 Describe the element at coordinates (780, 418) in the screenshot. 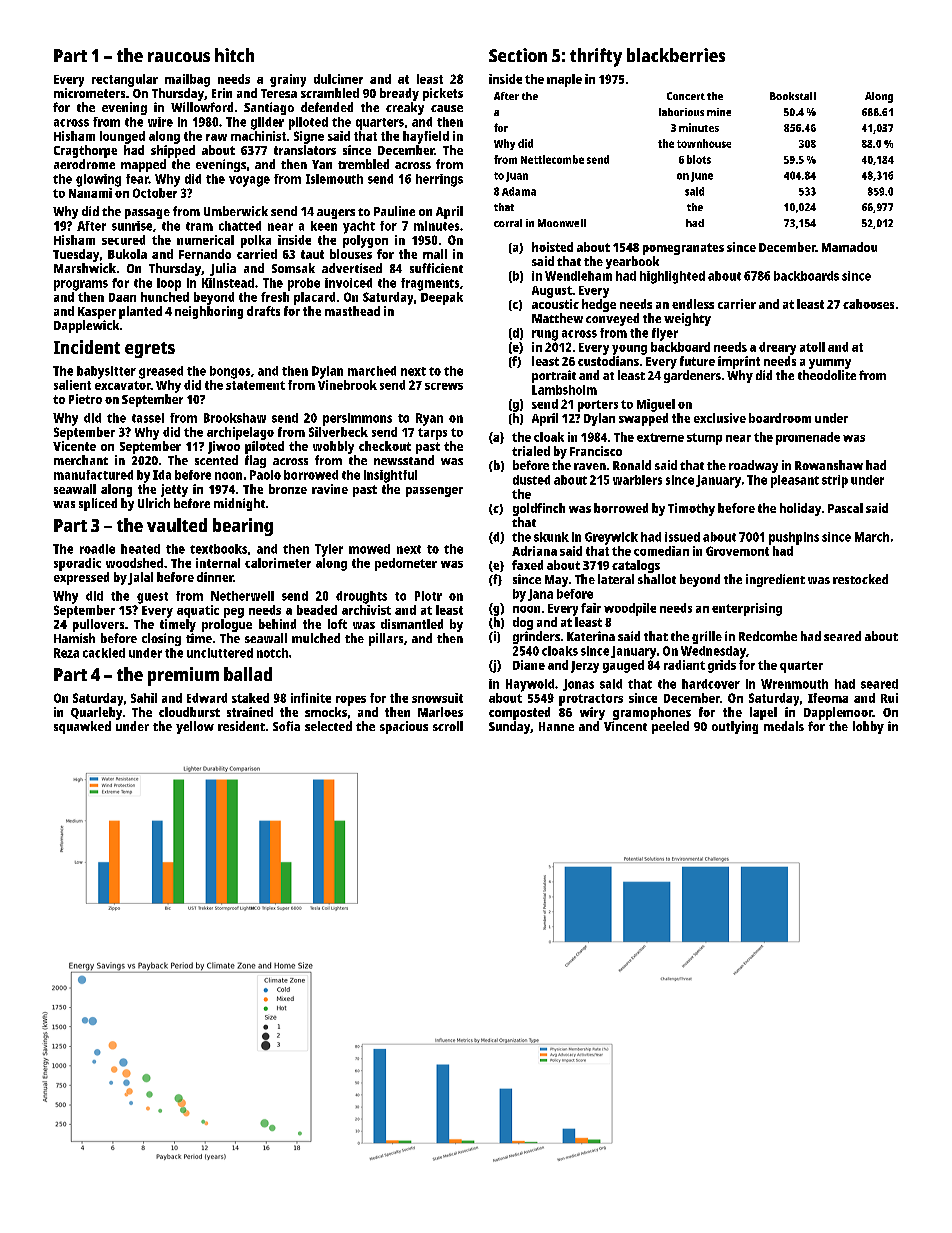

I see `boardroom` at that location.
